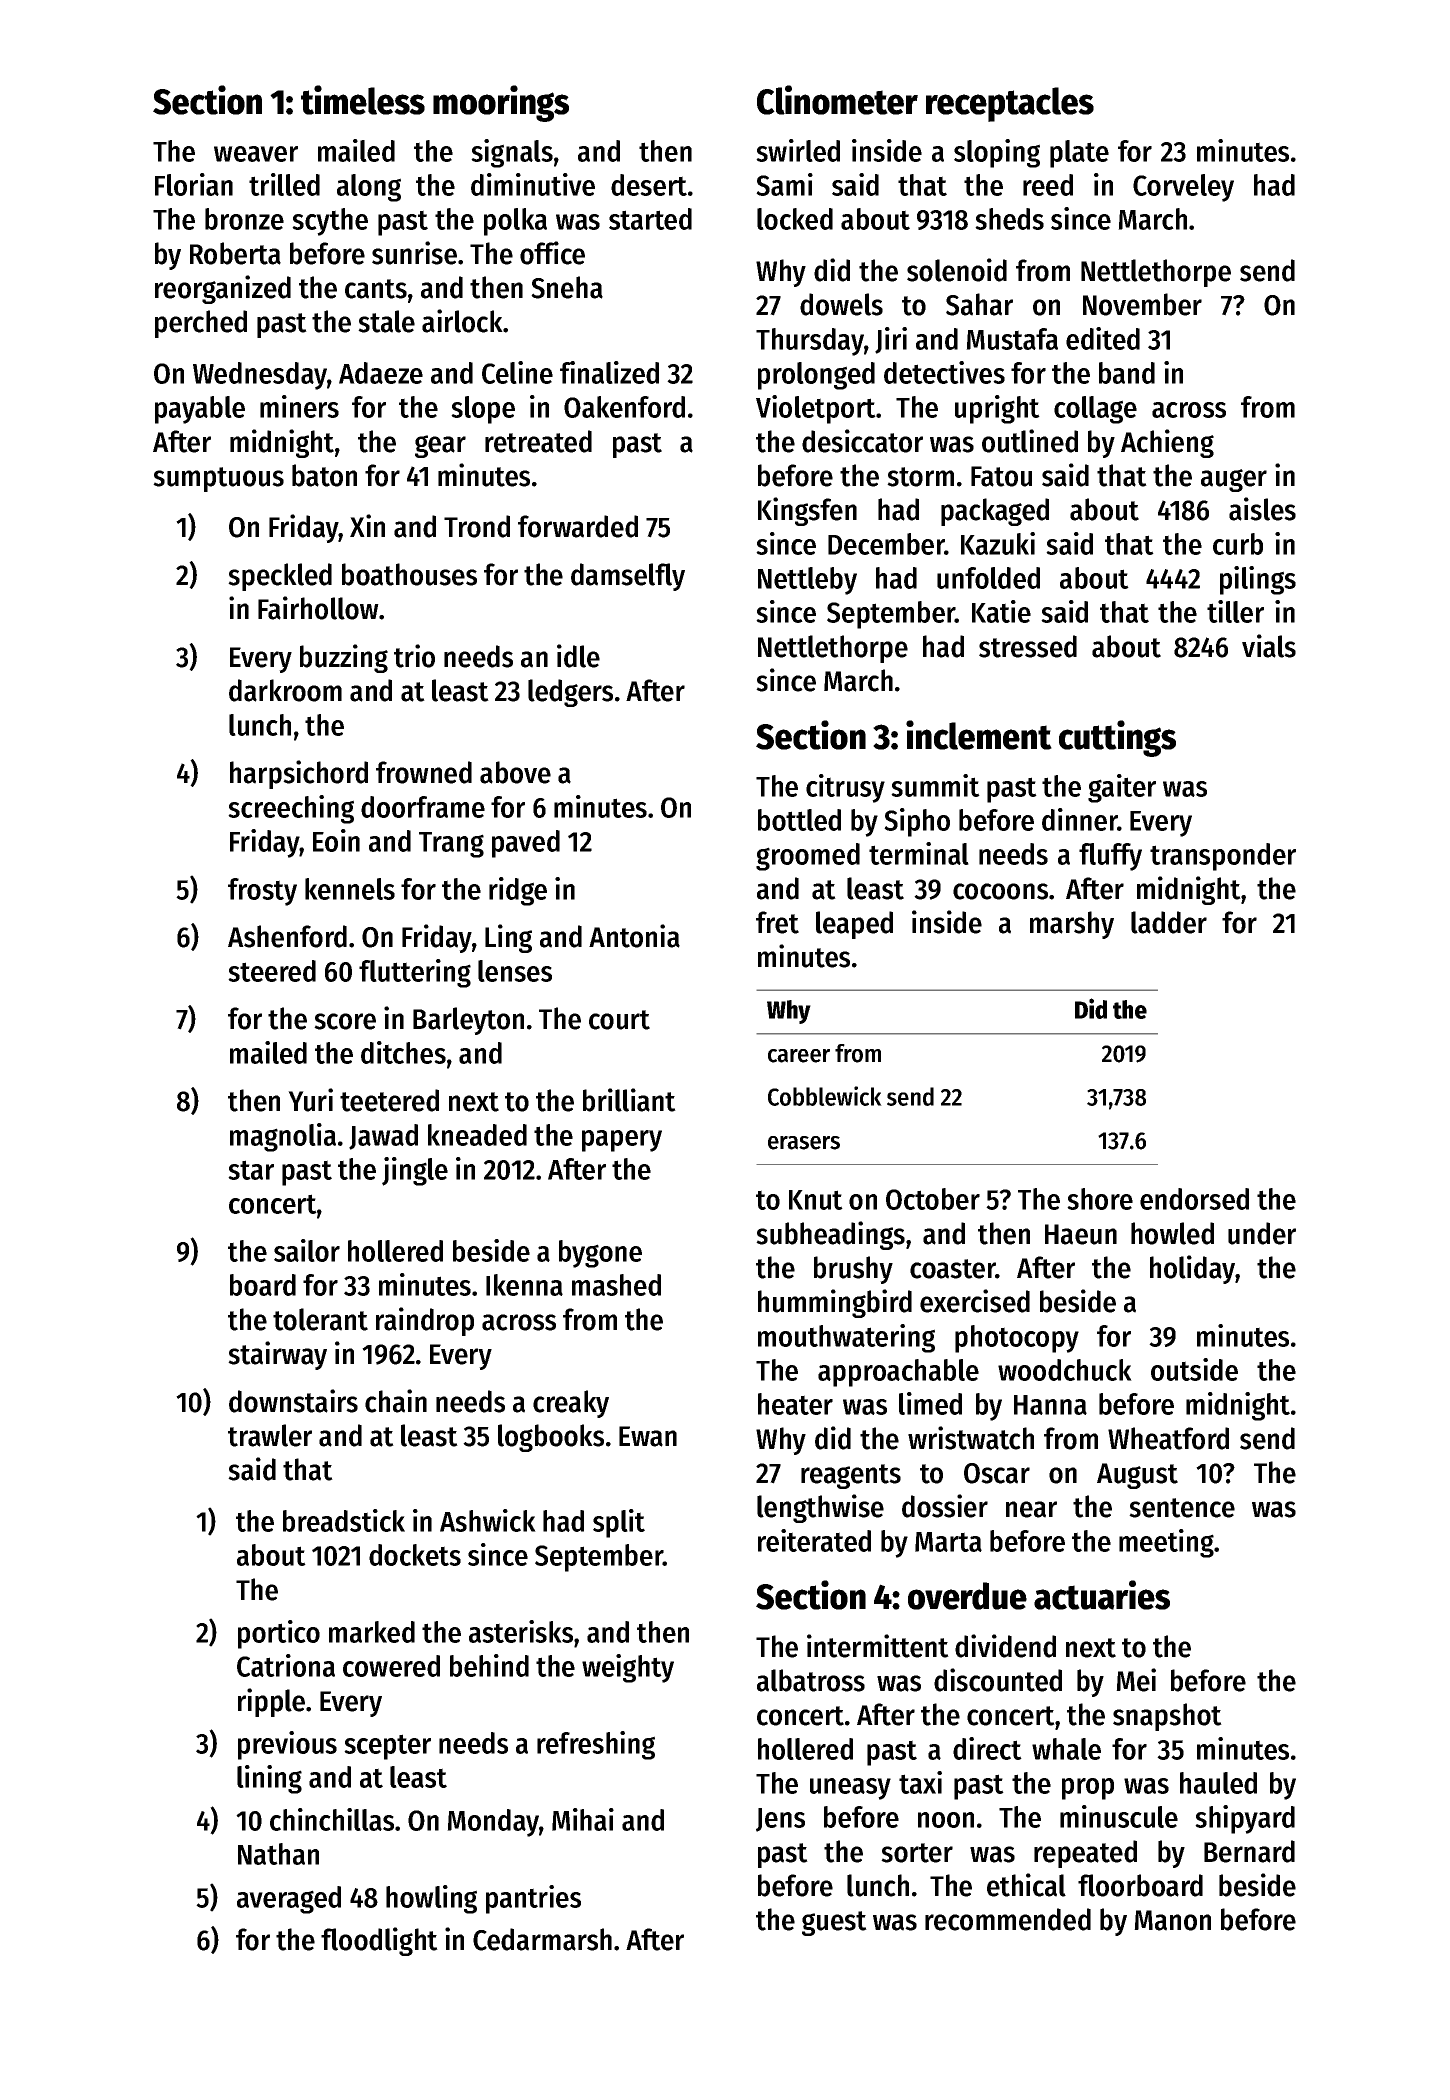  Describe the element at coordinates (501, 103) in the screenshot. I see `moorings` at that location.
